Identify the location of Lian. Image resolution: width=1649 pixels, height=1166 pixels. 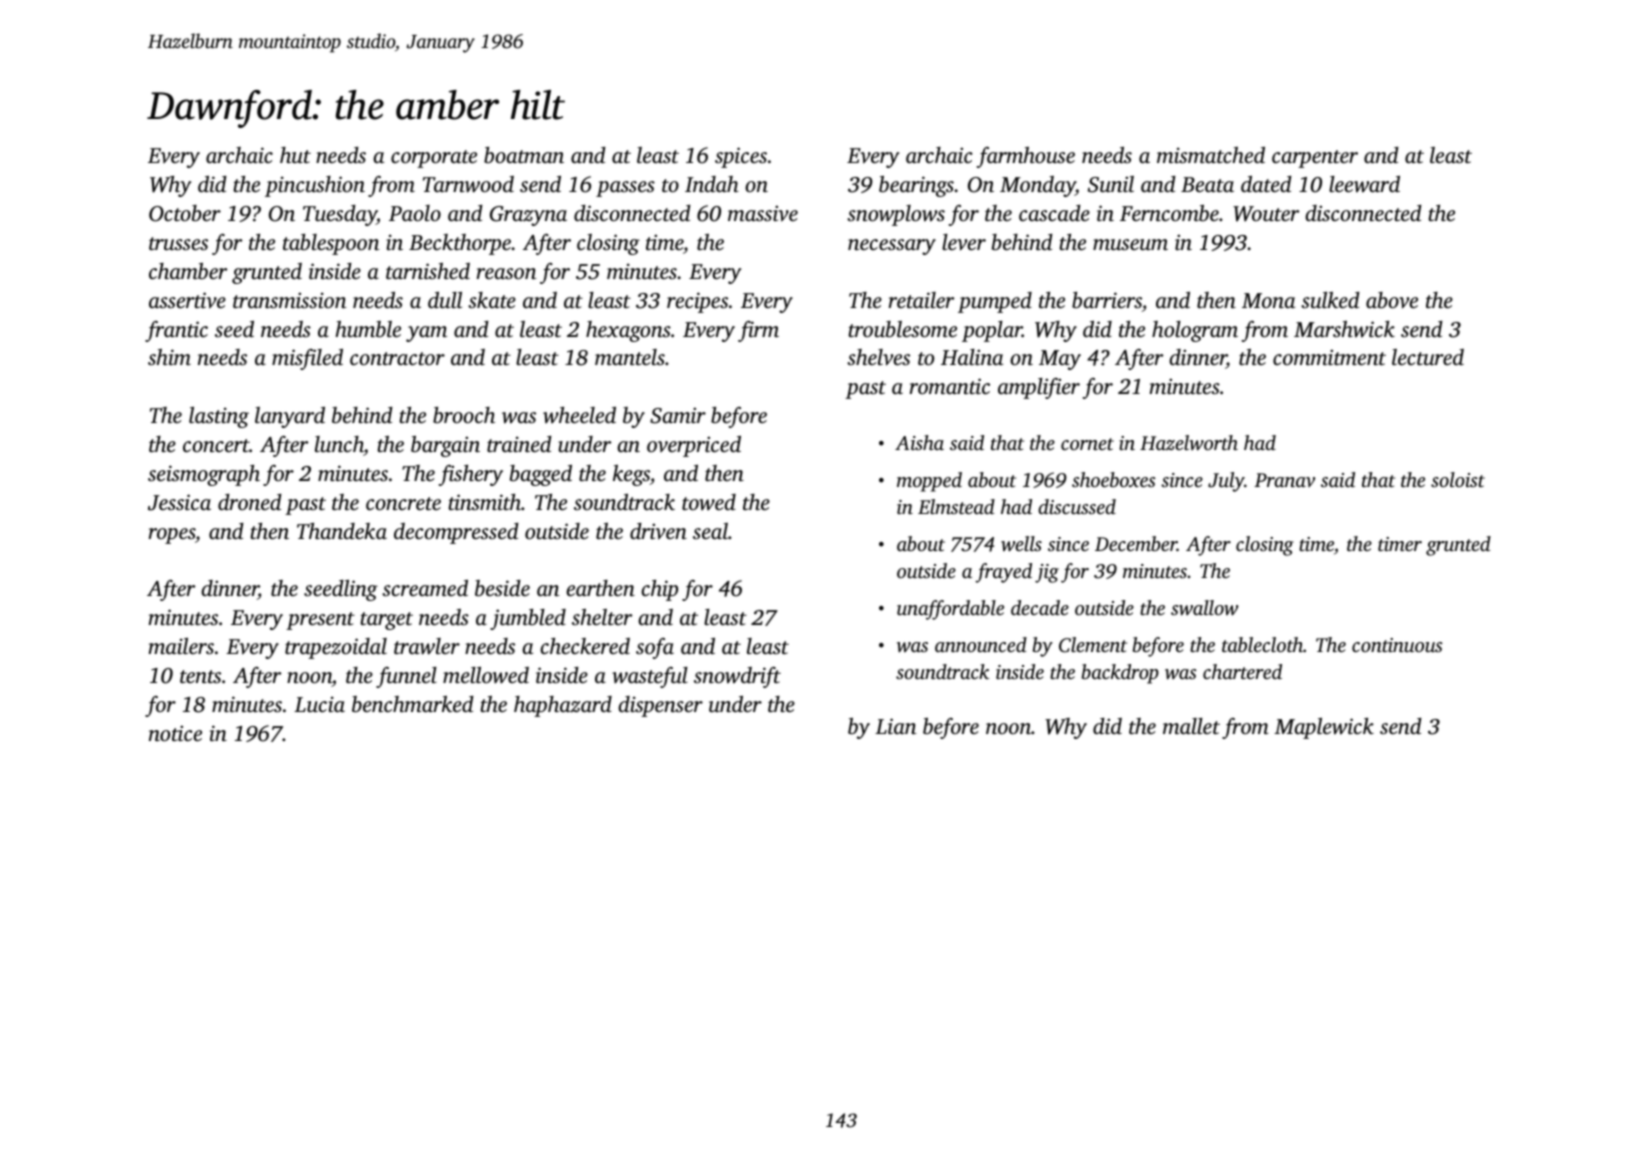
(895, 726).
